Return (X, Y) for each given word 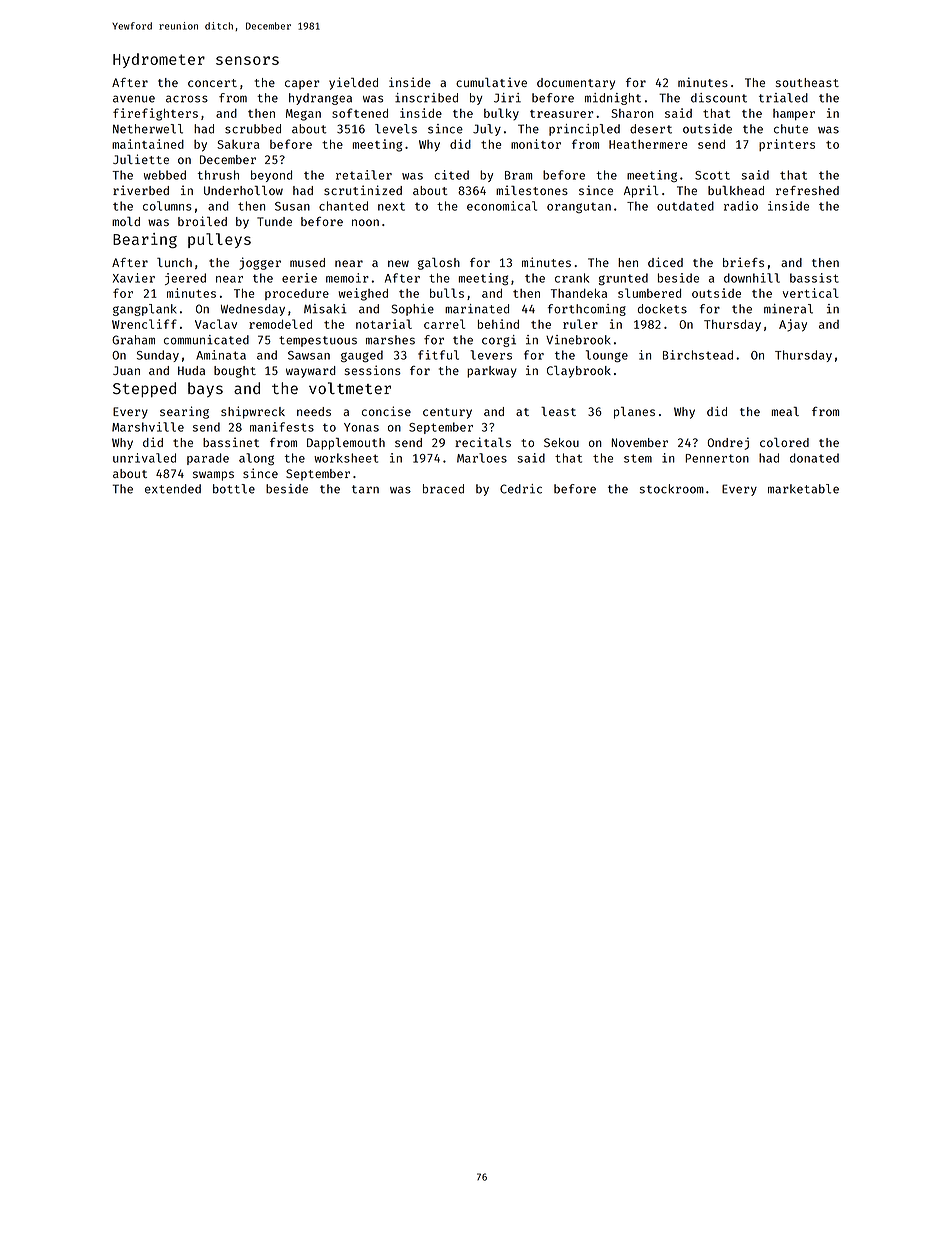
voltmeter (350, 388)
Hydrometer (159, 60)
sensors (247, 60)
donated (814, 458)
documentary (576, 84)
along (256, 459)
